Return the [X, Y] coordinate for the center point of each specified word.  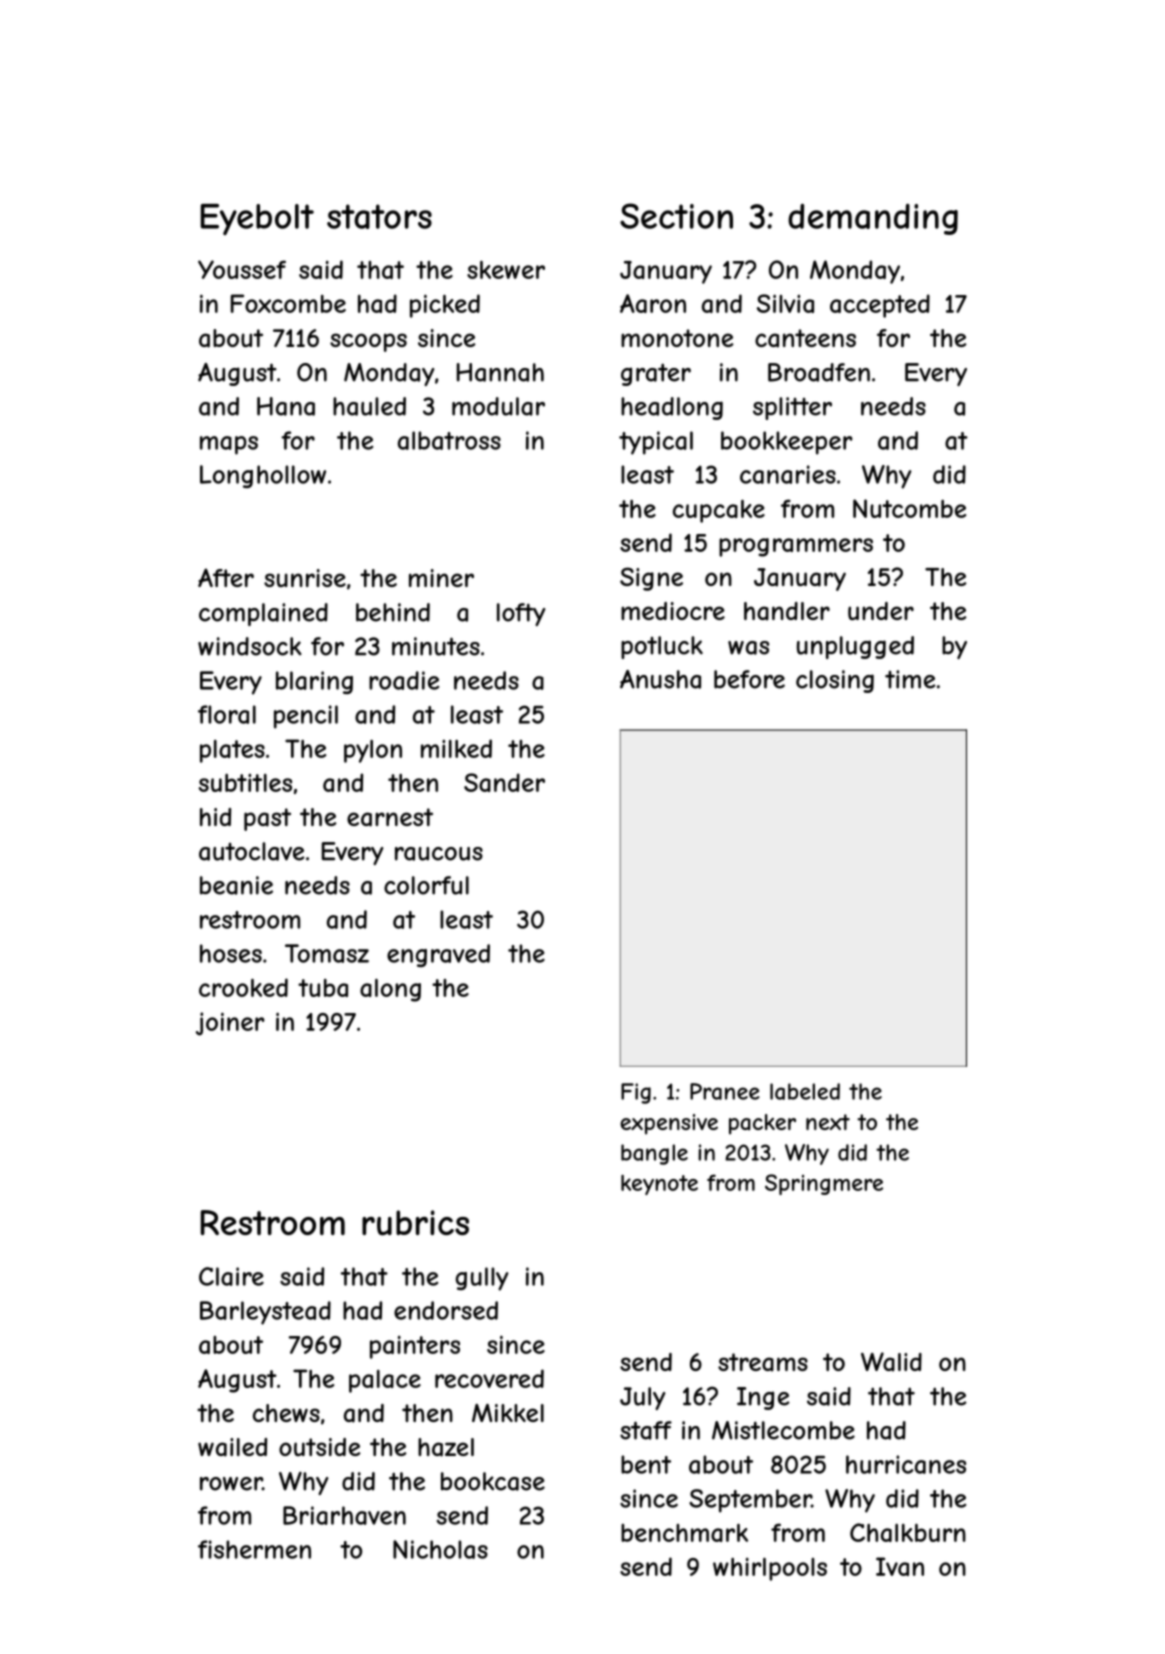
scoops [368, 342]
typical [656, 443]
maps [229, 445]
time [910, 679]
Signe [651, 579]
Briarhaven [344, 1515]
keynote [659, 1184]
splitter [792, 408]
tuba [323, 988]
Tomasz [327, 953]
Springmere [824, 1184]
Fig [636, 1093]
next [828, 1122]
